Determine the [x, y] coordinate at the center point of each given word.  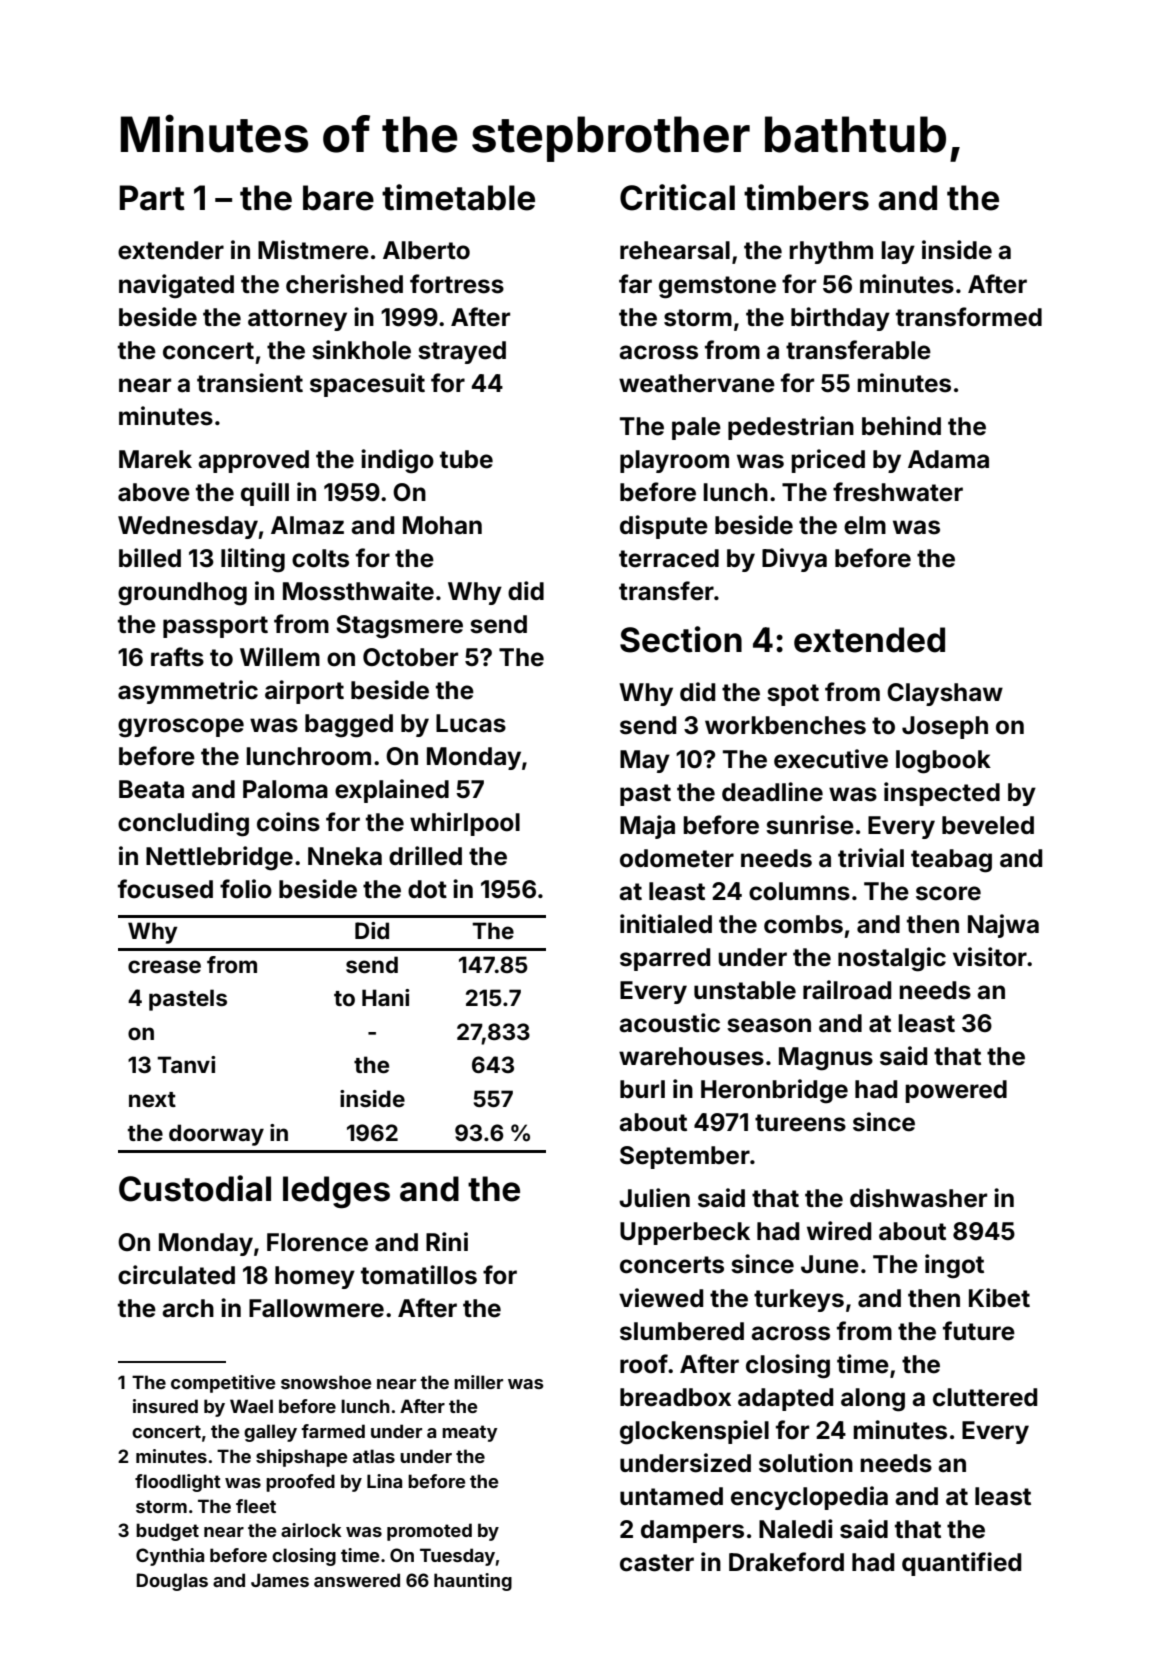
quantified [961, 1564]
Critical [677, 197]
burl [642, 1089]
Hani [385, 997]
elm [865, 525]
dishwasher [918, 1198]
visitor [990, 957]
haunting [473, 1582]
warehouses [691, 1056]
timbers [806, 197]
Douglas [172, 1582]
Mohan [442, 525]
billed [150, 558]
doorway [216, 1135]
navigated [176, 286]
